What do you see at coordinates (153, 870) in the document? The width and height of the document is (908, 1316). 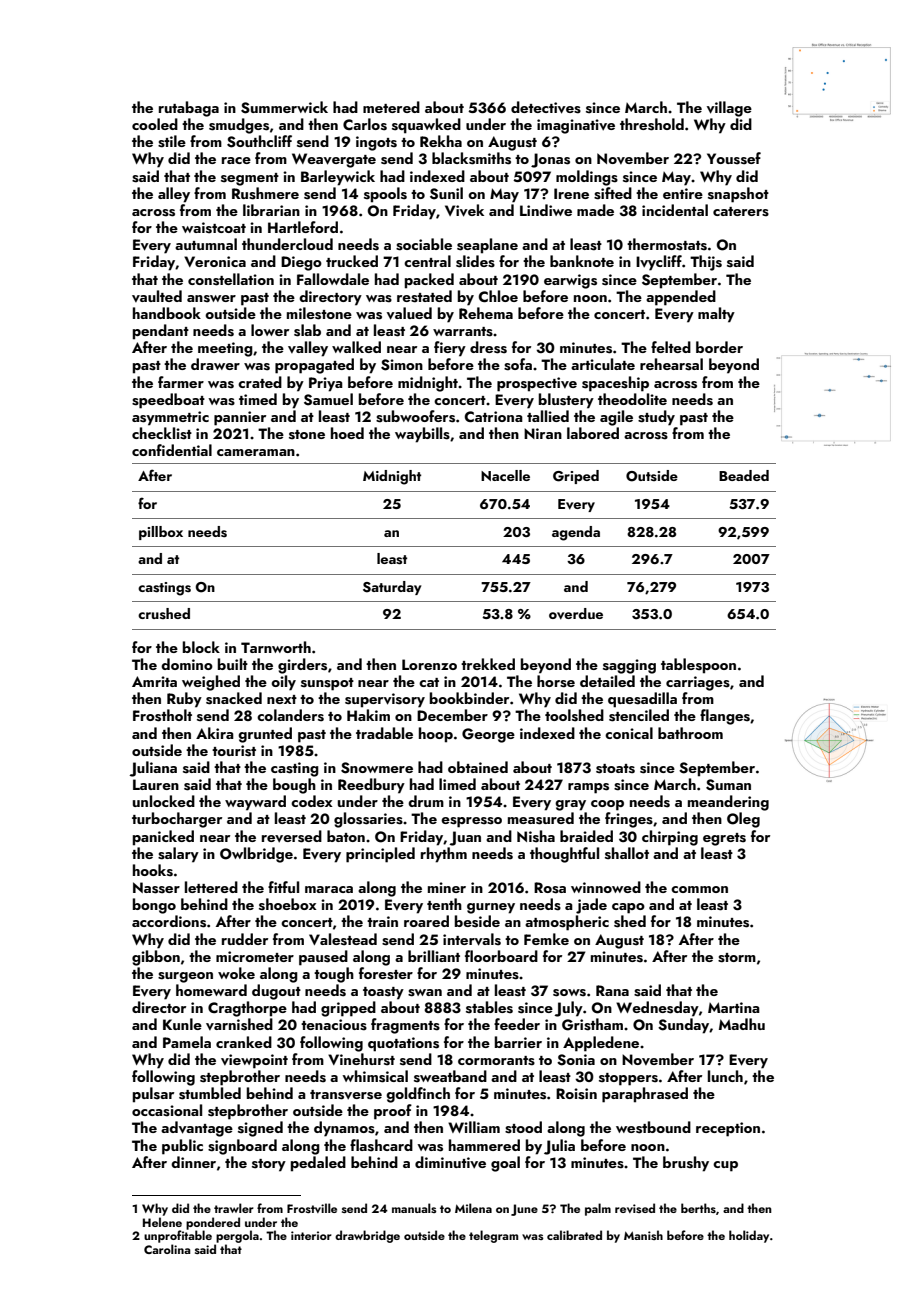 I see `hooks` at bounding box center [153, 870].
